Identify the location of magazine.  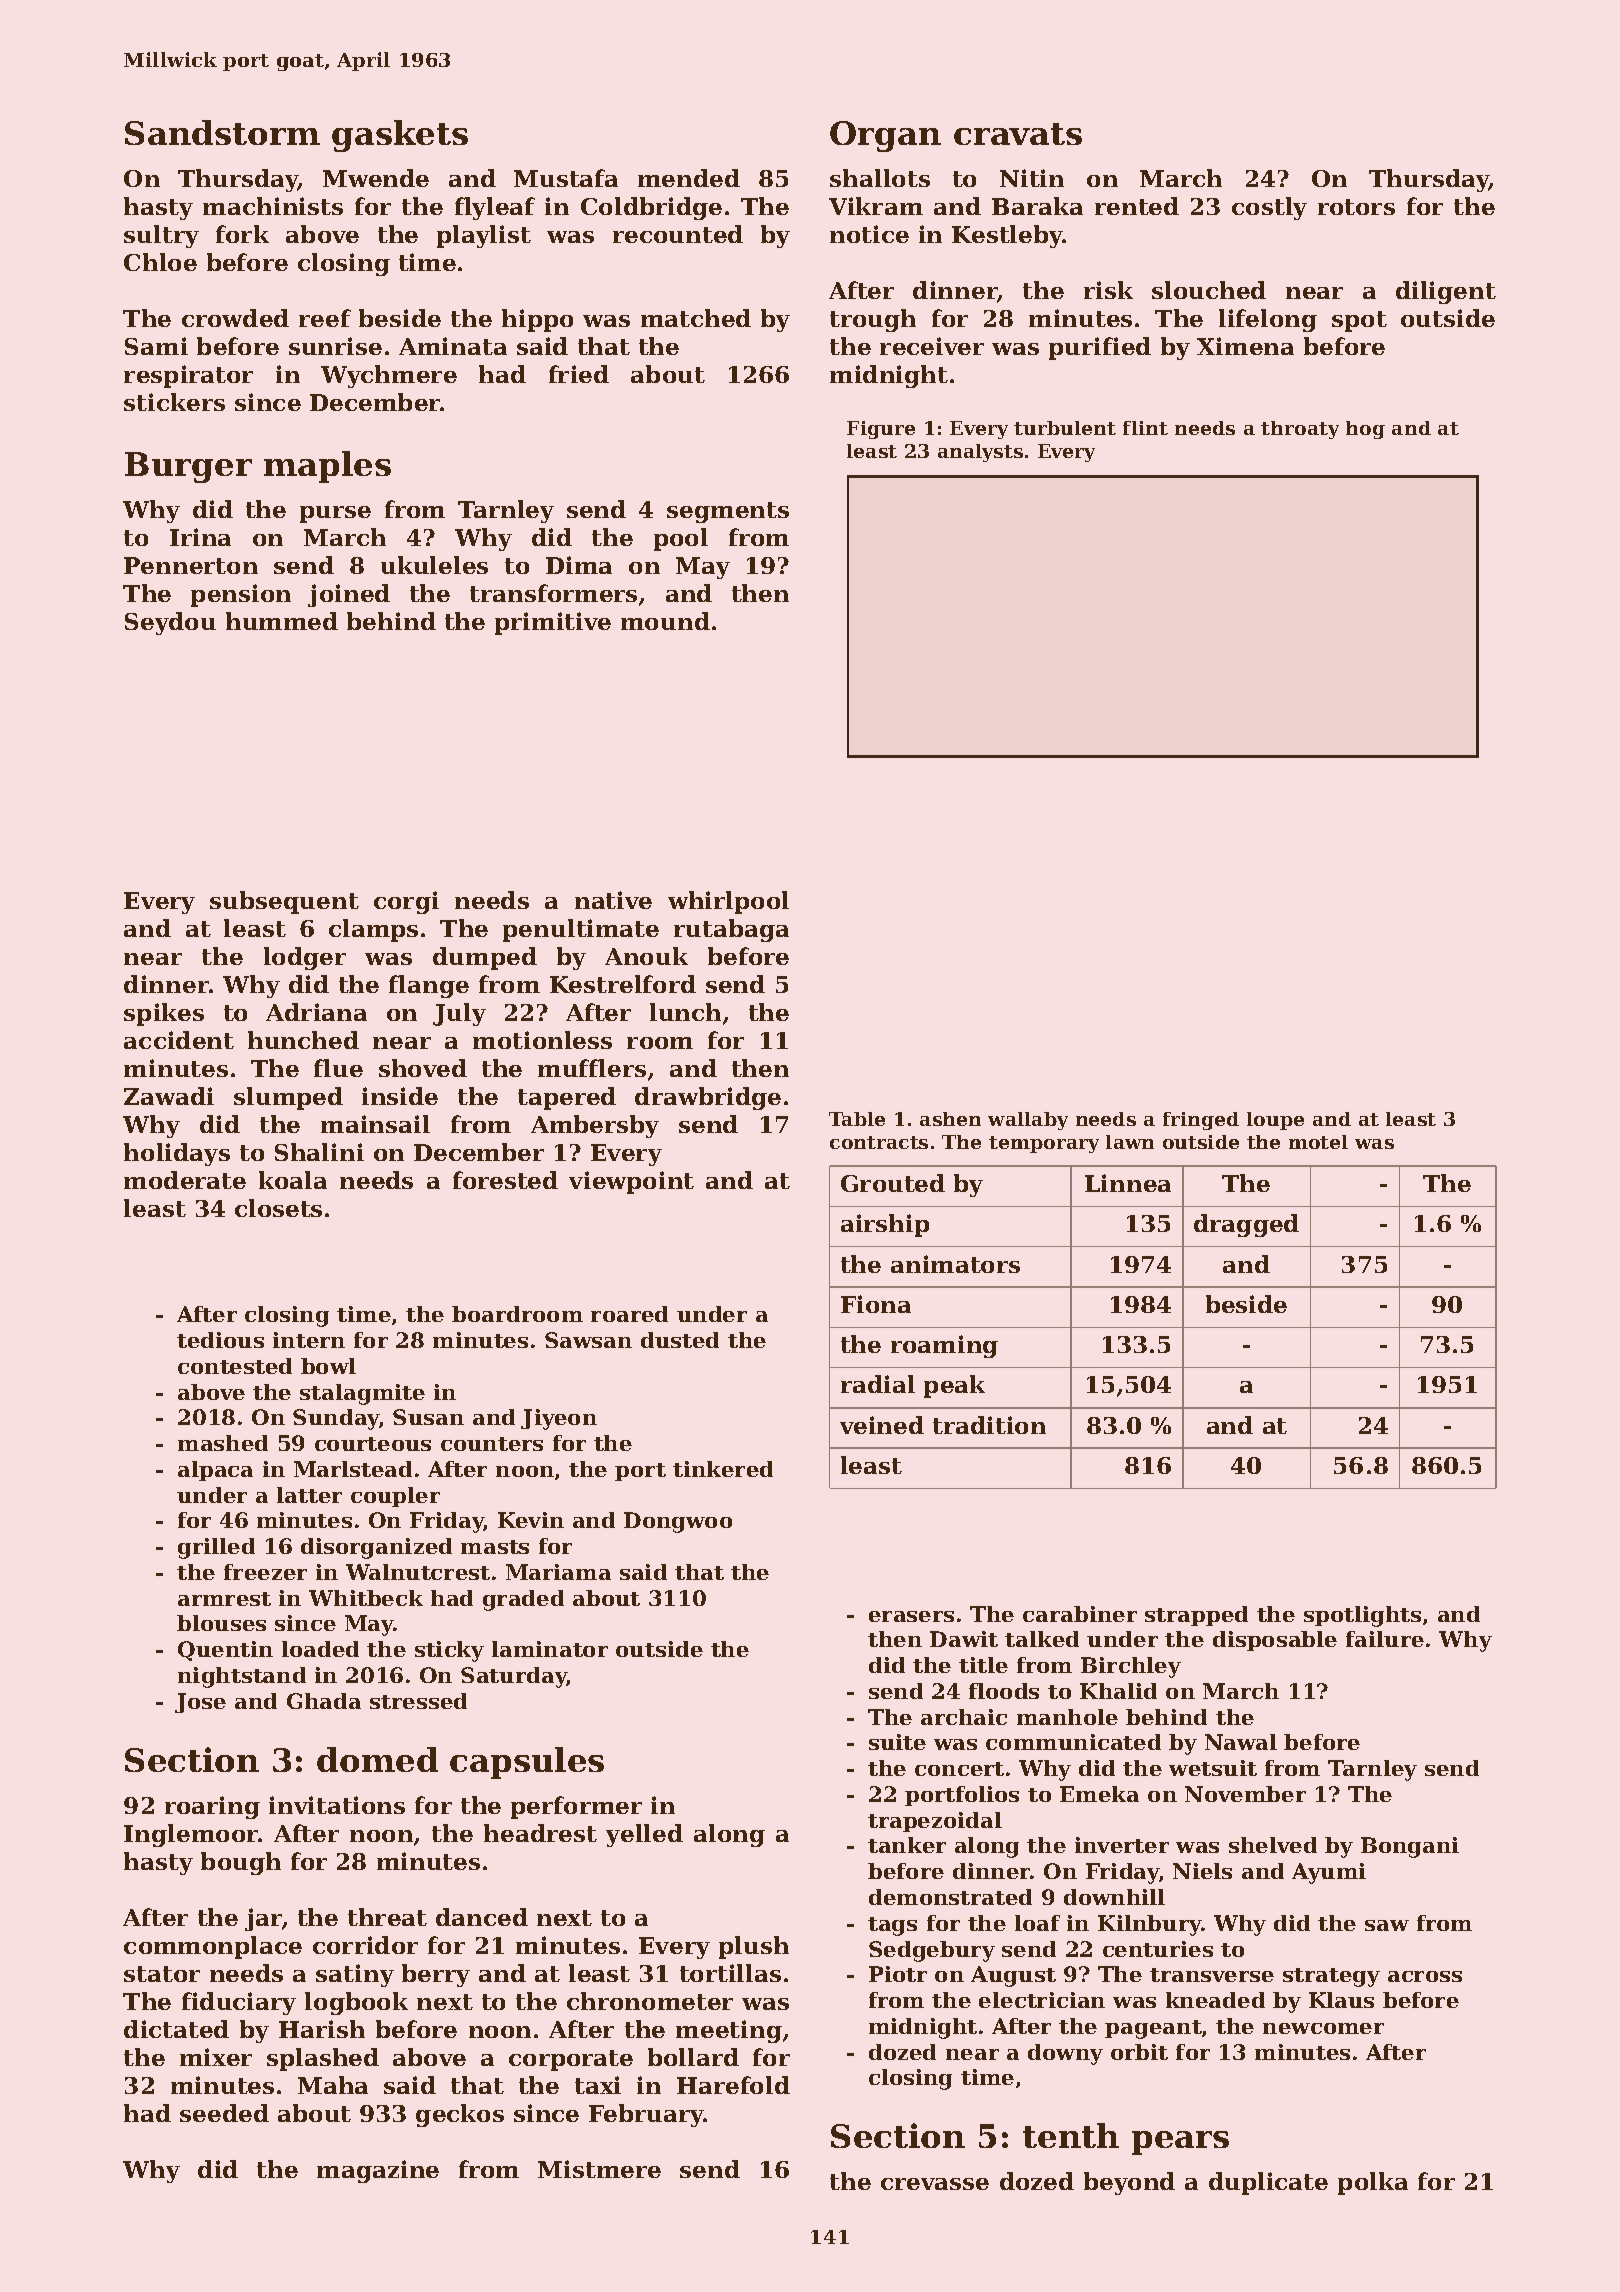
(378, 2171).
